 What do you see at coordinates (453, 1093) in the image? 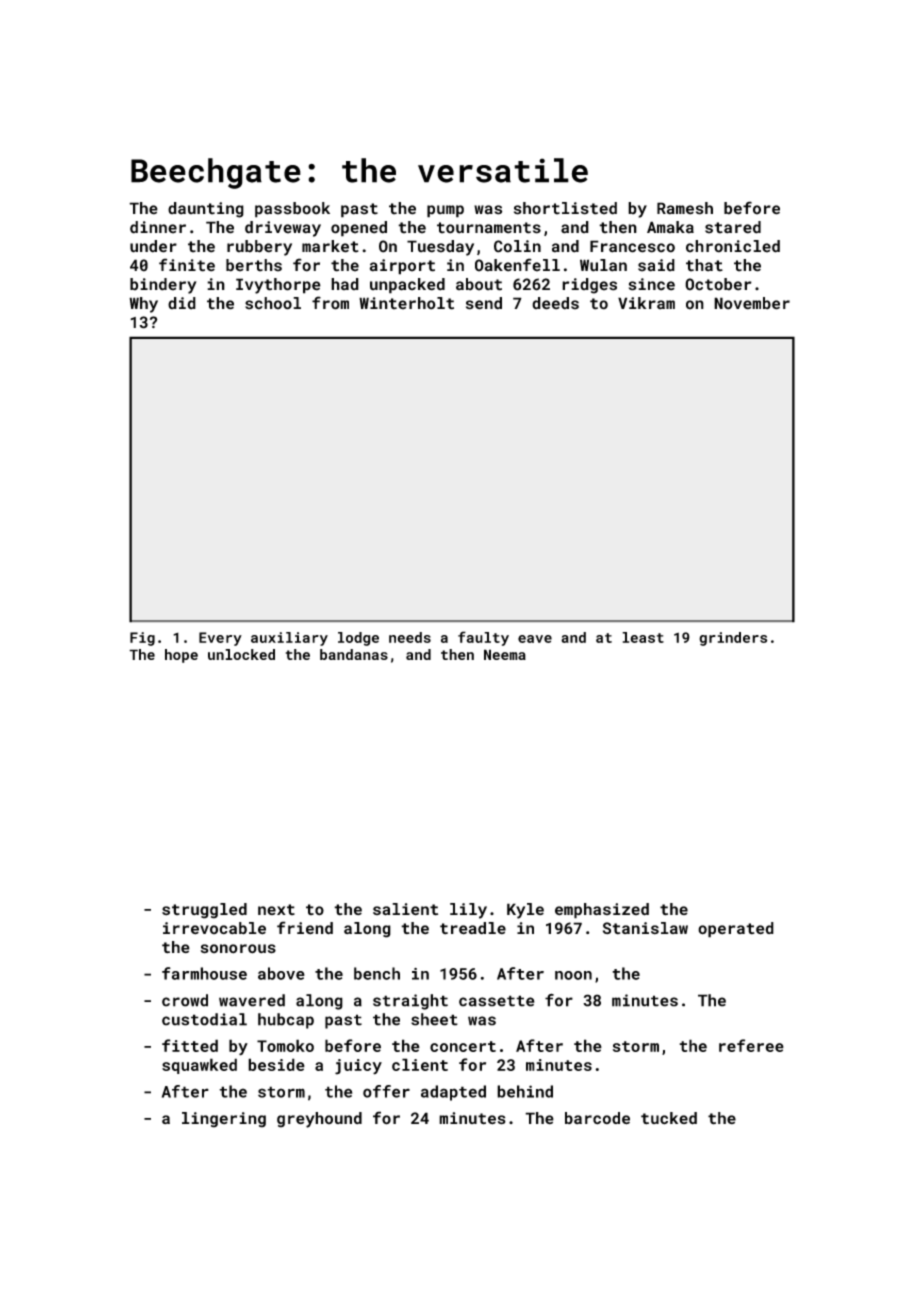
I see `adapted` at bounding box center [453, 1093].
